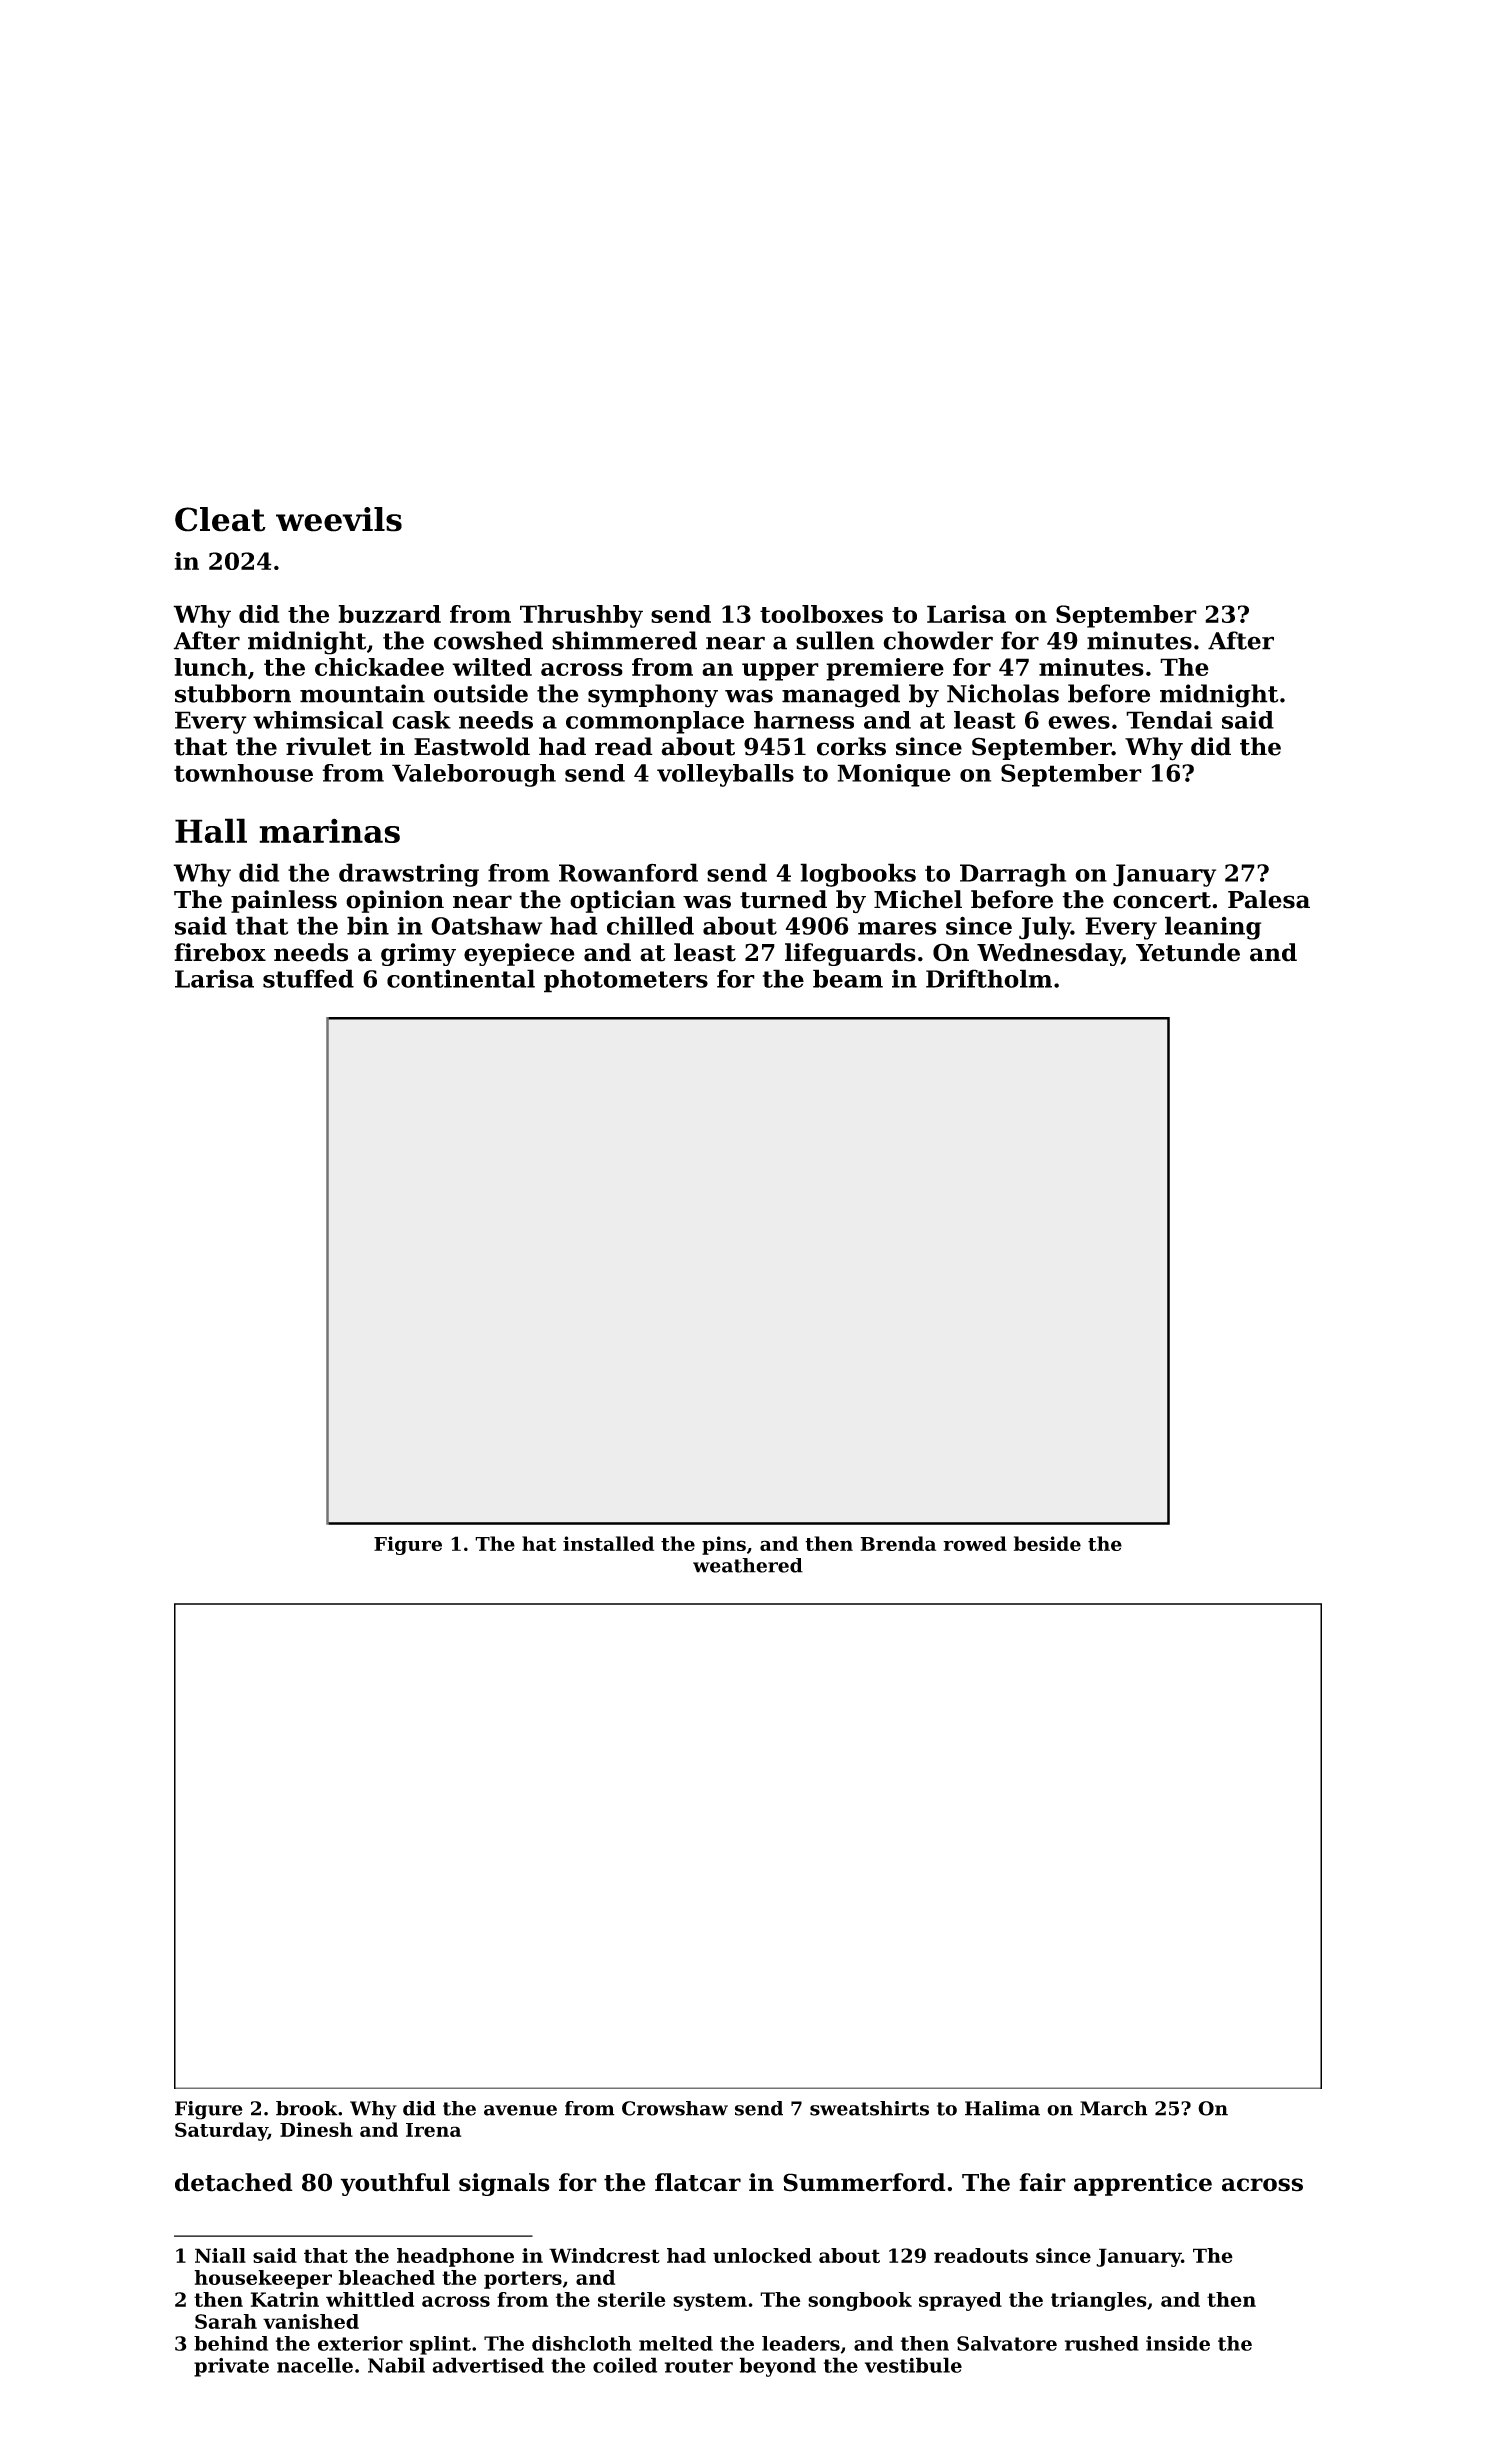 This screenshot has width=1496, height=2464. I want to click on weevils, so click(339, 519).
